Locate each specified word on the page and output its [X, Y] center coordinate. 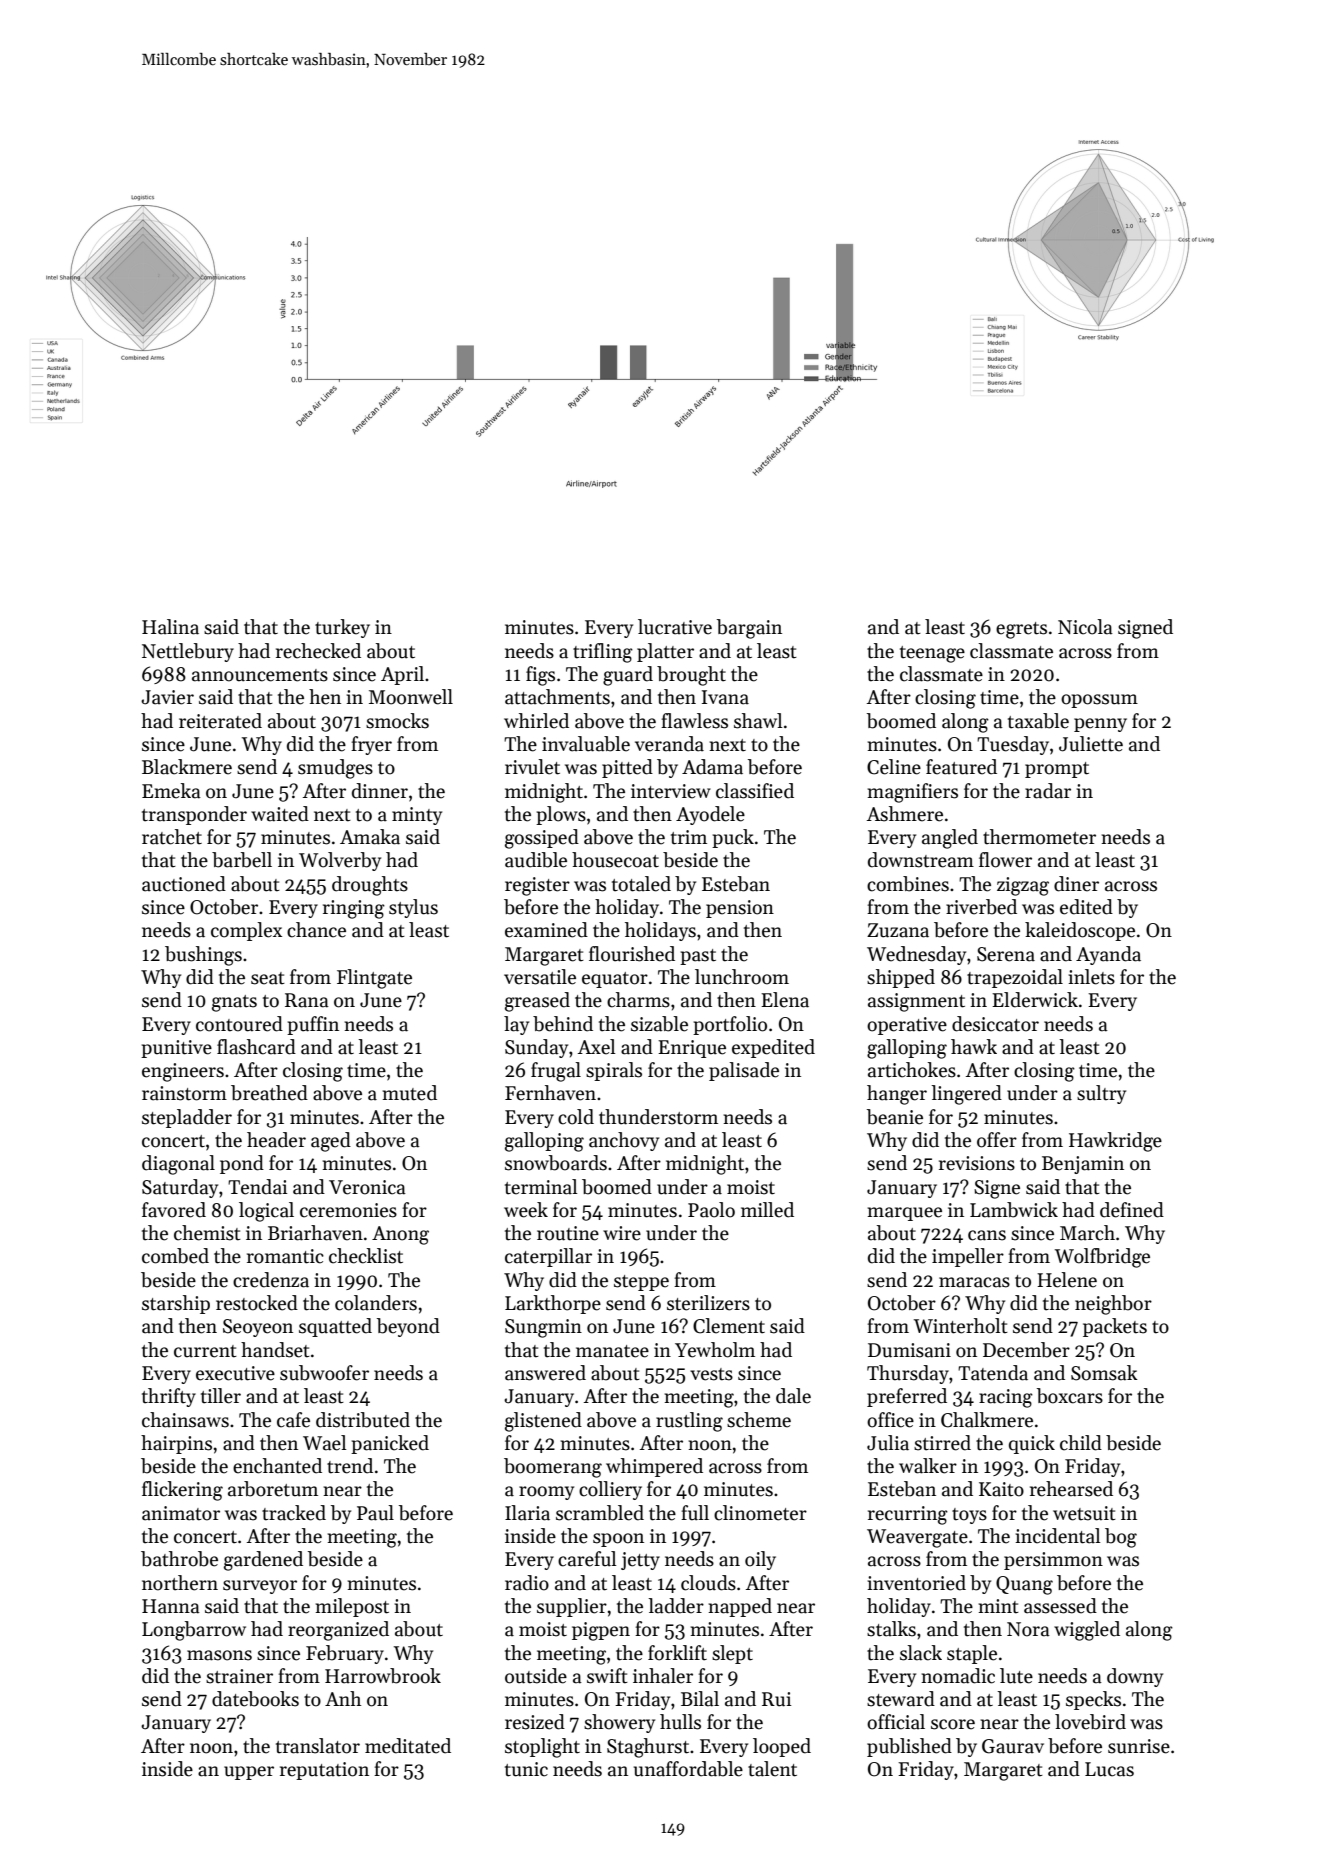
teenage [932, 654]
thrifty [169, 1397]
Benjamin [1083, 1165]
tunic [526, 1769]
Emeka [171, 791]
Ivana [725, 697]
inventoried [917, 1583]
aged [331, 1142]
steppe [641, 1283]
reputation [324, 1771]
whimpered [654, 1467]
